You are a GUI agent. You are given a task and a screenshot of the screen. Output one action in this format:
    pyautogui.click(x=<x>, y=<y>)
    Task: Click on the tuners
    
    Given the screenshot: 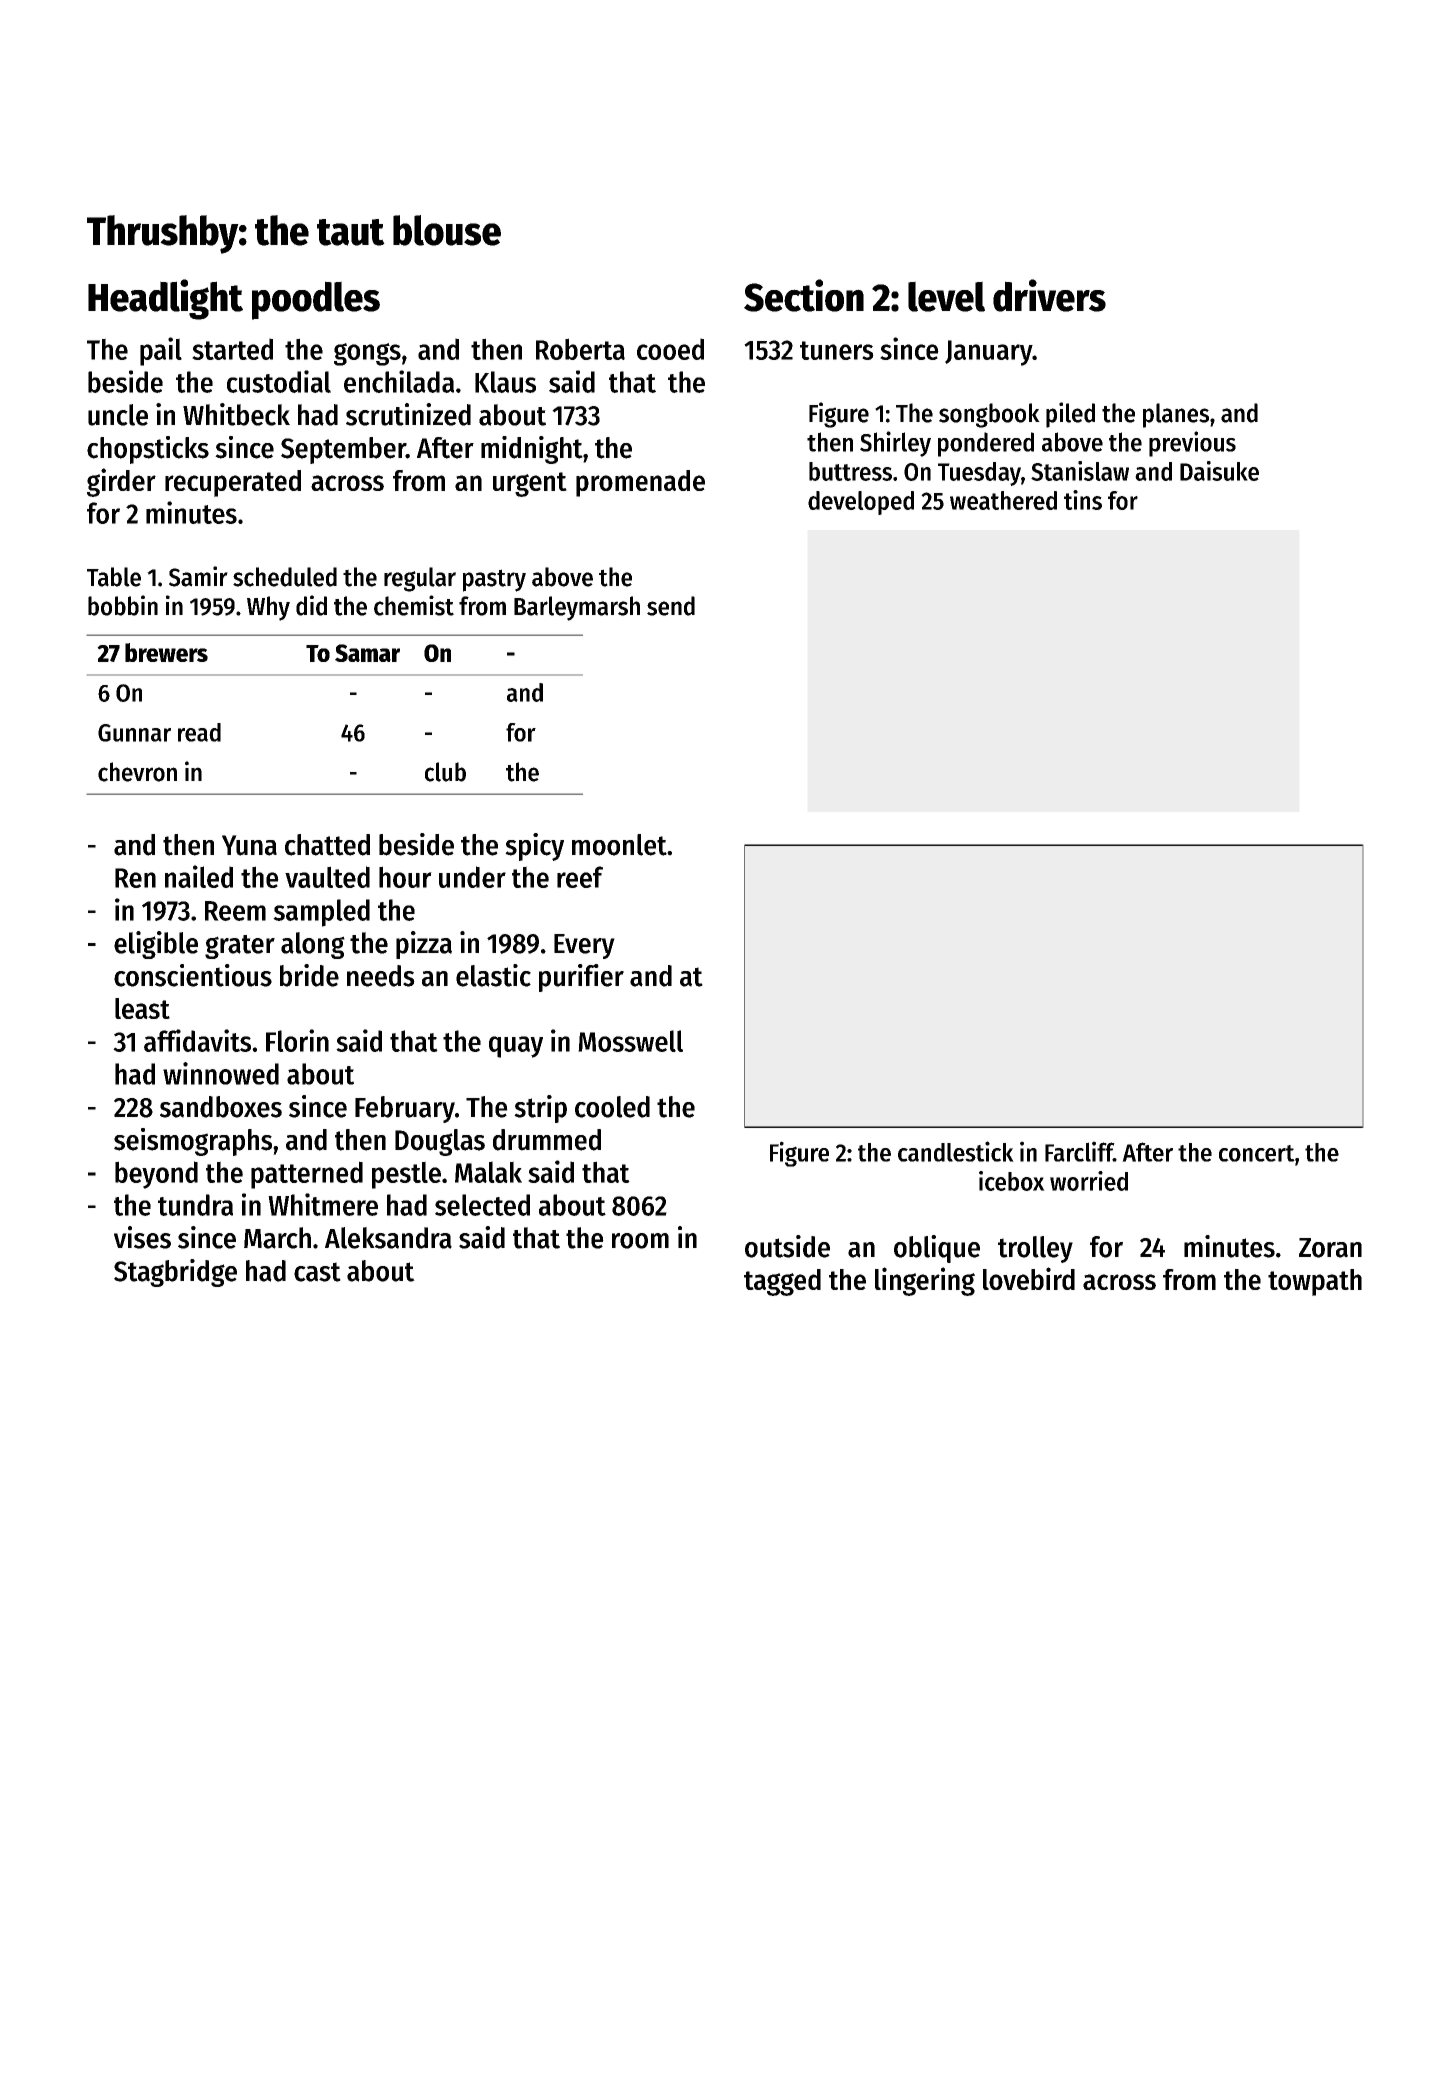 What is the action you would take?
    pyautogui.click(x=837, y=350)
